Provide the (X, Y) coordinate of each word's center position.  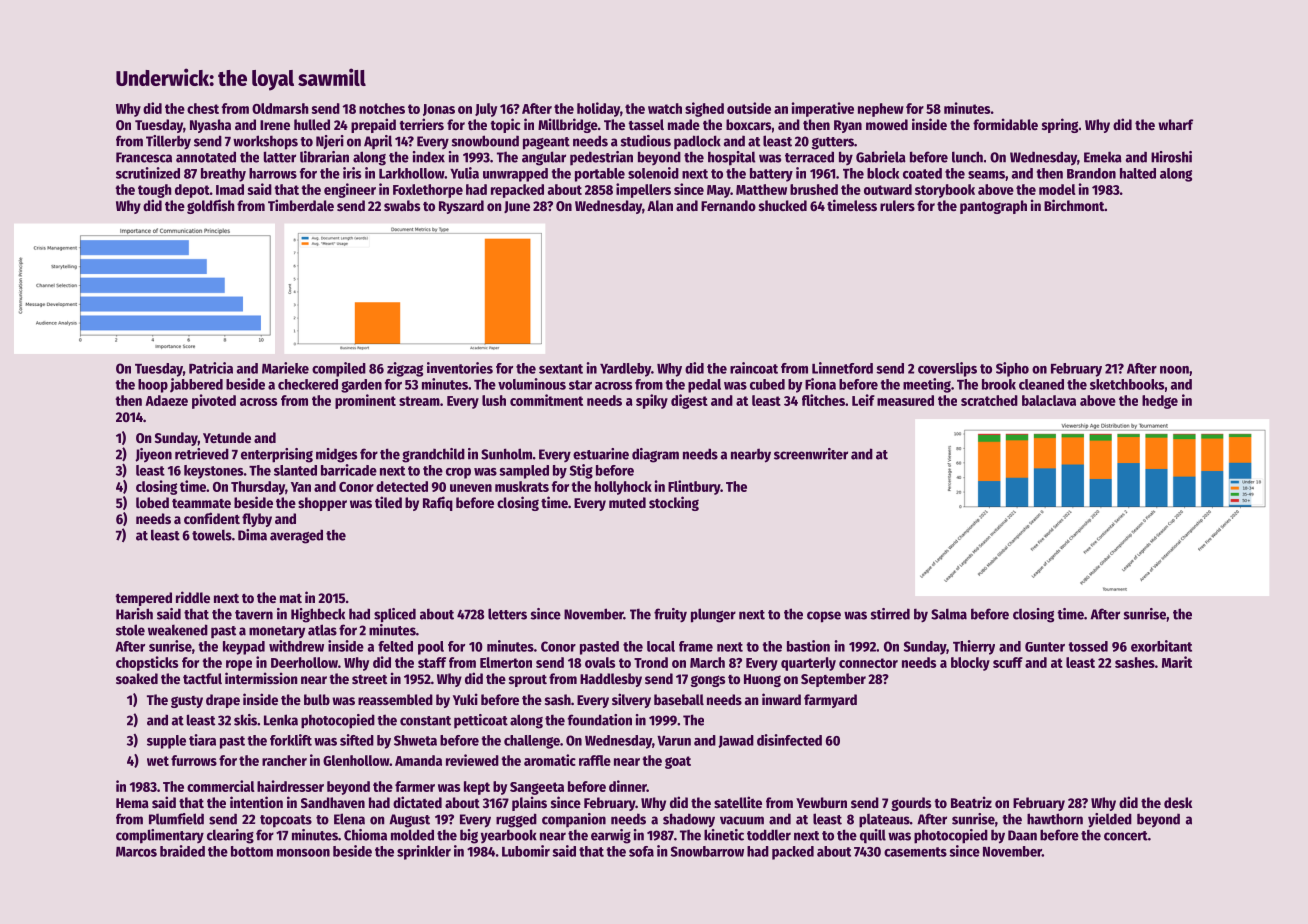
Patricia (211, 368)
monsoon (303, 853)
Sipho (1012, 369)
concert (1126, 836)
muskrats (522, 486)
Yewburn (821, 802)
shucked (783, 205)
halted (1138, 173)
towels (212, 535)
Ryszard (461, 207)
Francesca (144, 157)
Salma (949, 614)
